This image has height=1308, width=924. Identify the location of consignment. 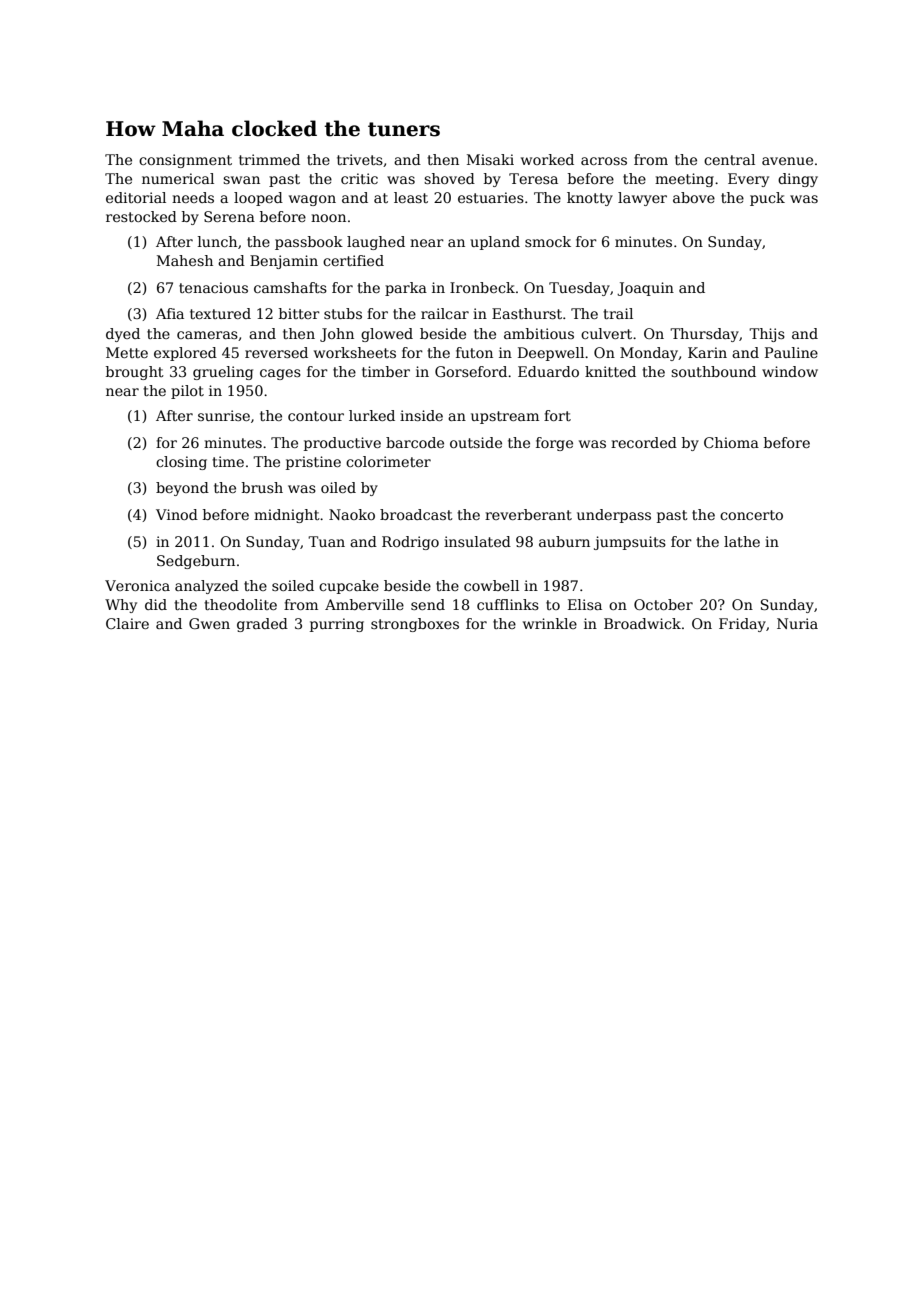
(185, 161).
